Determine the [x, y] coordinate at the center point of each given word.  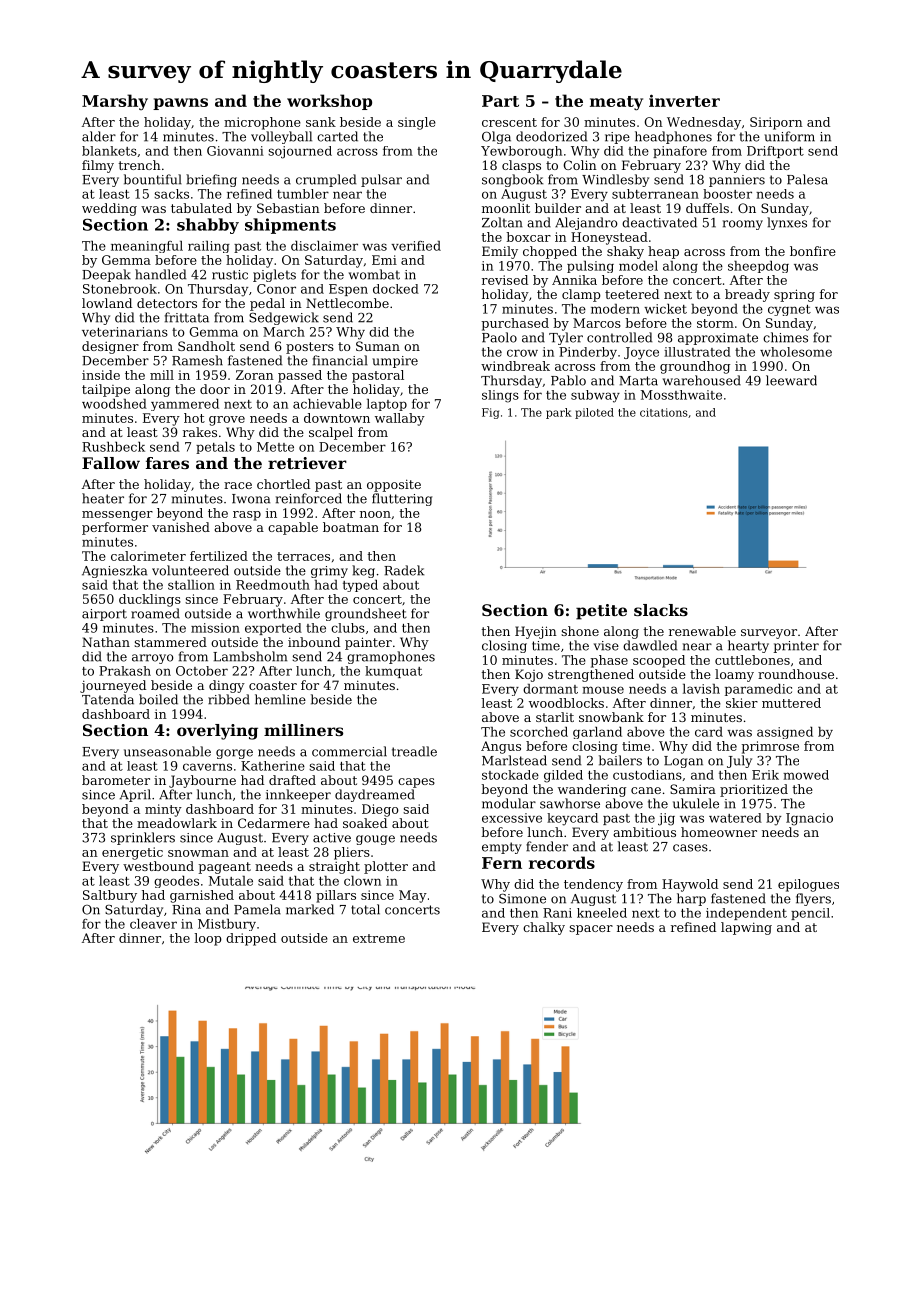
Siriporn [776, 123]
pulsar [381, 180]
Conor [276, 289]
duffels [707, 208]
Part [500, 101]
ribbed [229, 699]
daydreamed [375, 795]
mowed [806, 775]
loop [208, 939]
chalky [544, 928]
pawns [180, 104]
